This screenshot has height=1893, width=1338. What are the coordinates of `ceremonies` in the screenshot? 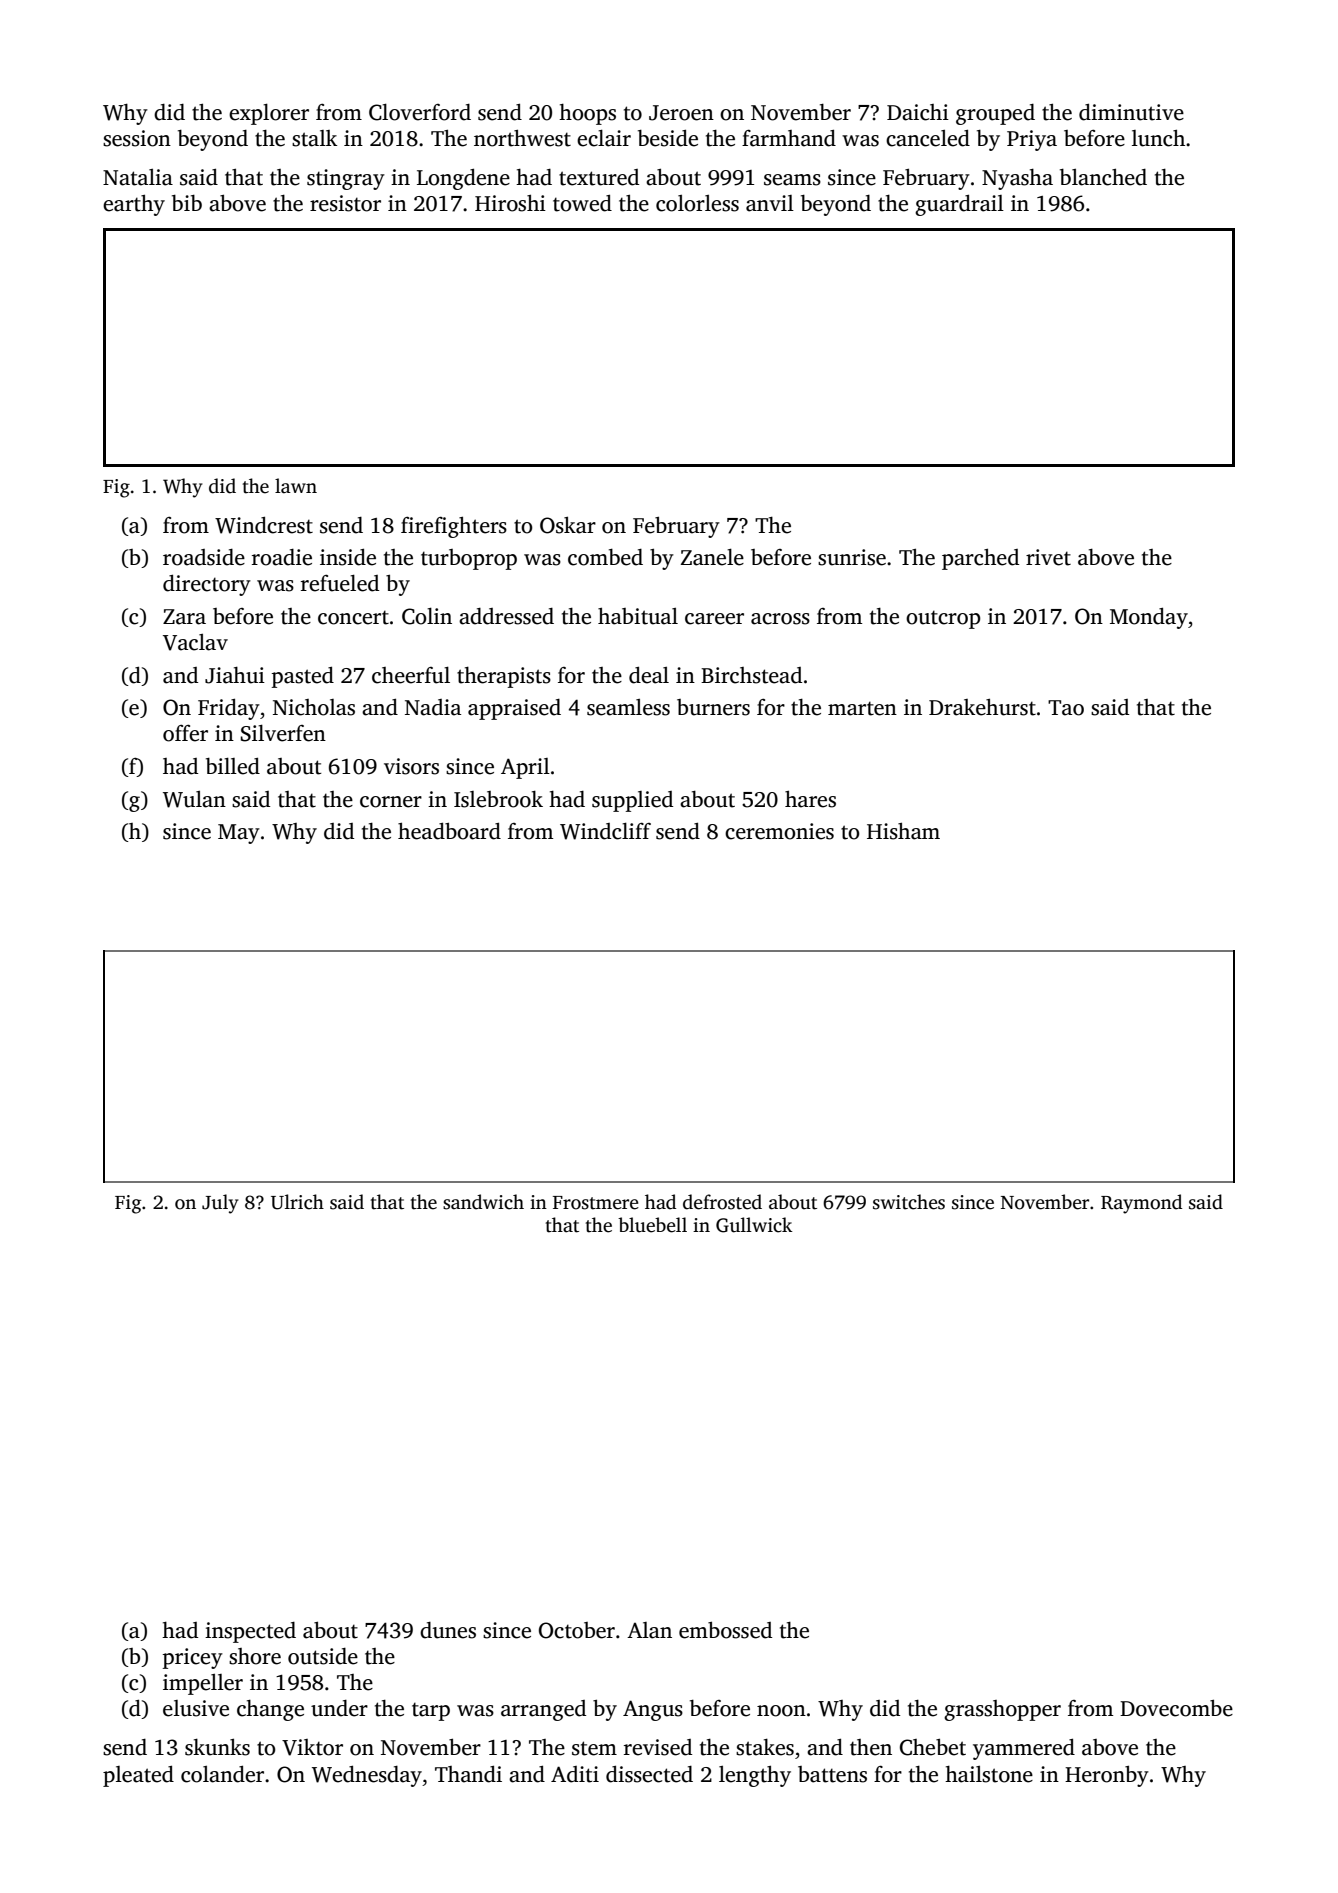 It's located at (779, 831).
